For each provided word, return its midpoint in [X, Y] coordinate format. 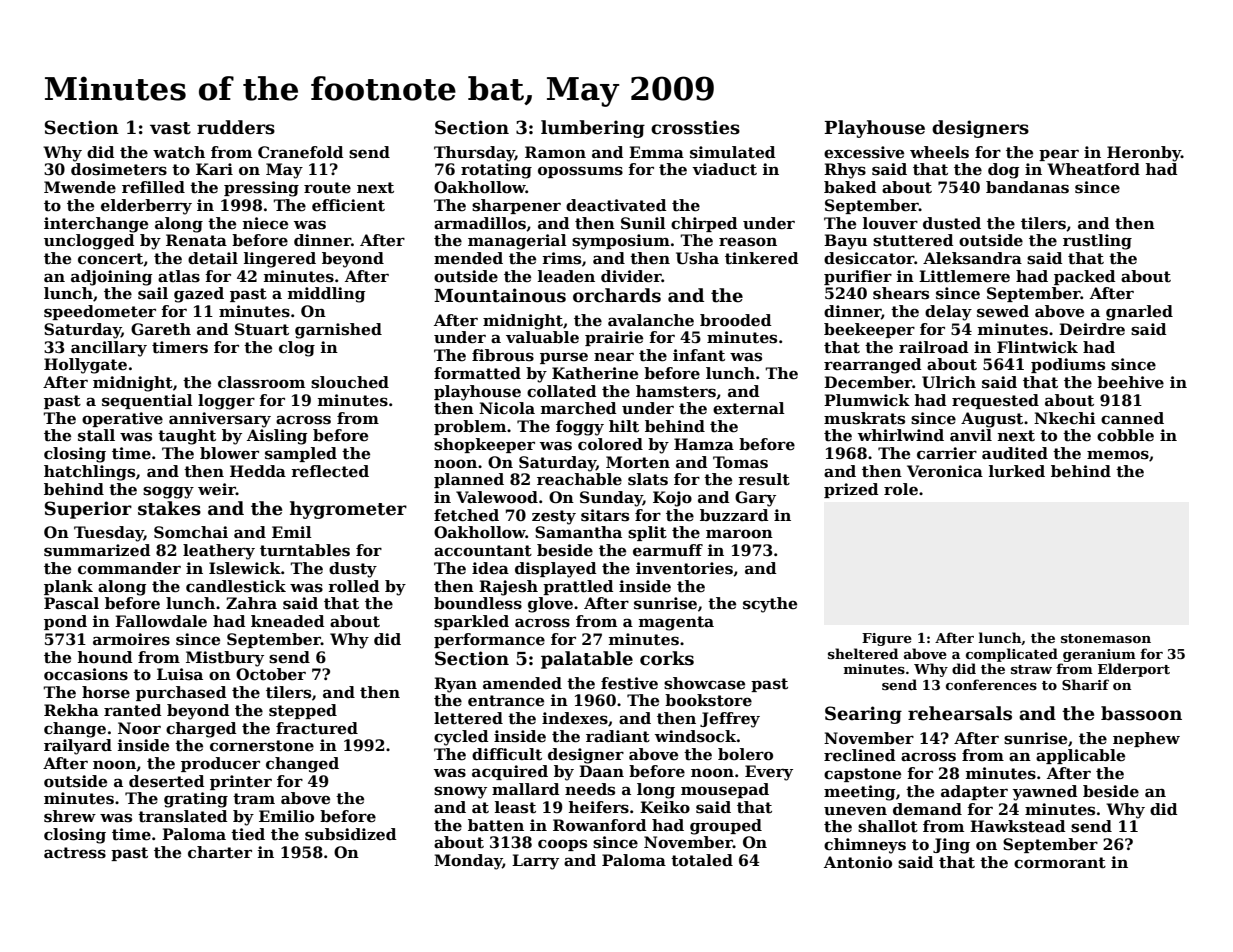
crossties [695, 127]
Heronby [1144, 154]
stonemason [1106, 638]
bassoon [1141, 713]
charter [220, 852]
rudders [236, 127]
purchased [181, 693]
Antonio [858, 862]
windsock [696, 736]
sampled [301, 454]
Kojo [672, 499]
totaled [702, 860]
